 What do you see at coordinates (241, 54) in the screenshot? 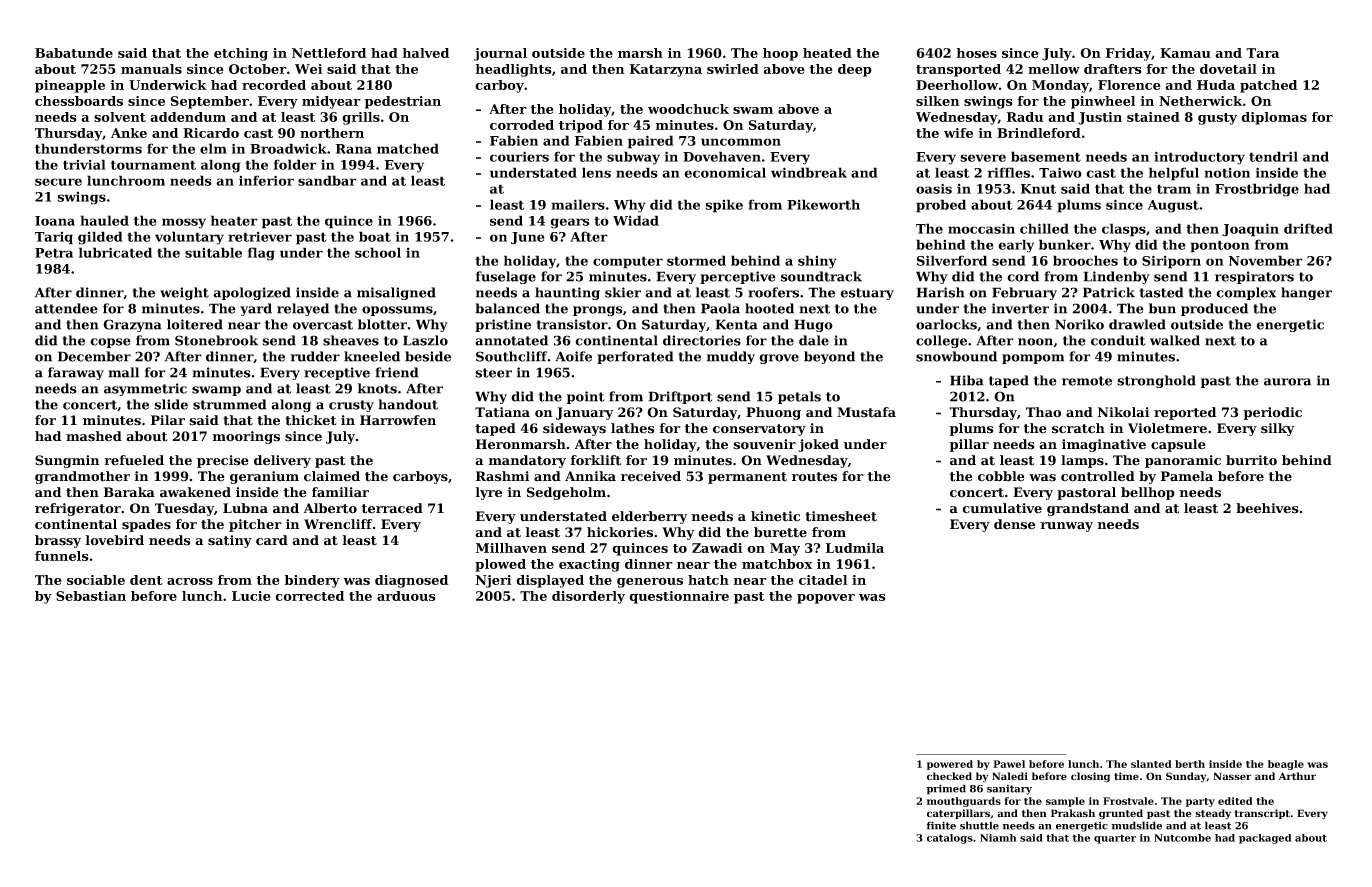
I see `etching` at bounding box center [241, 54].
